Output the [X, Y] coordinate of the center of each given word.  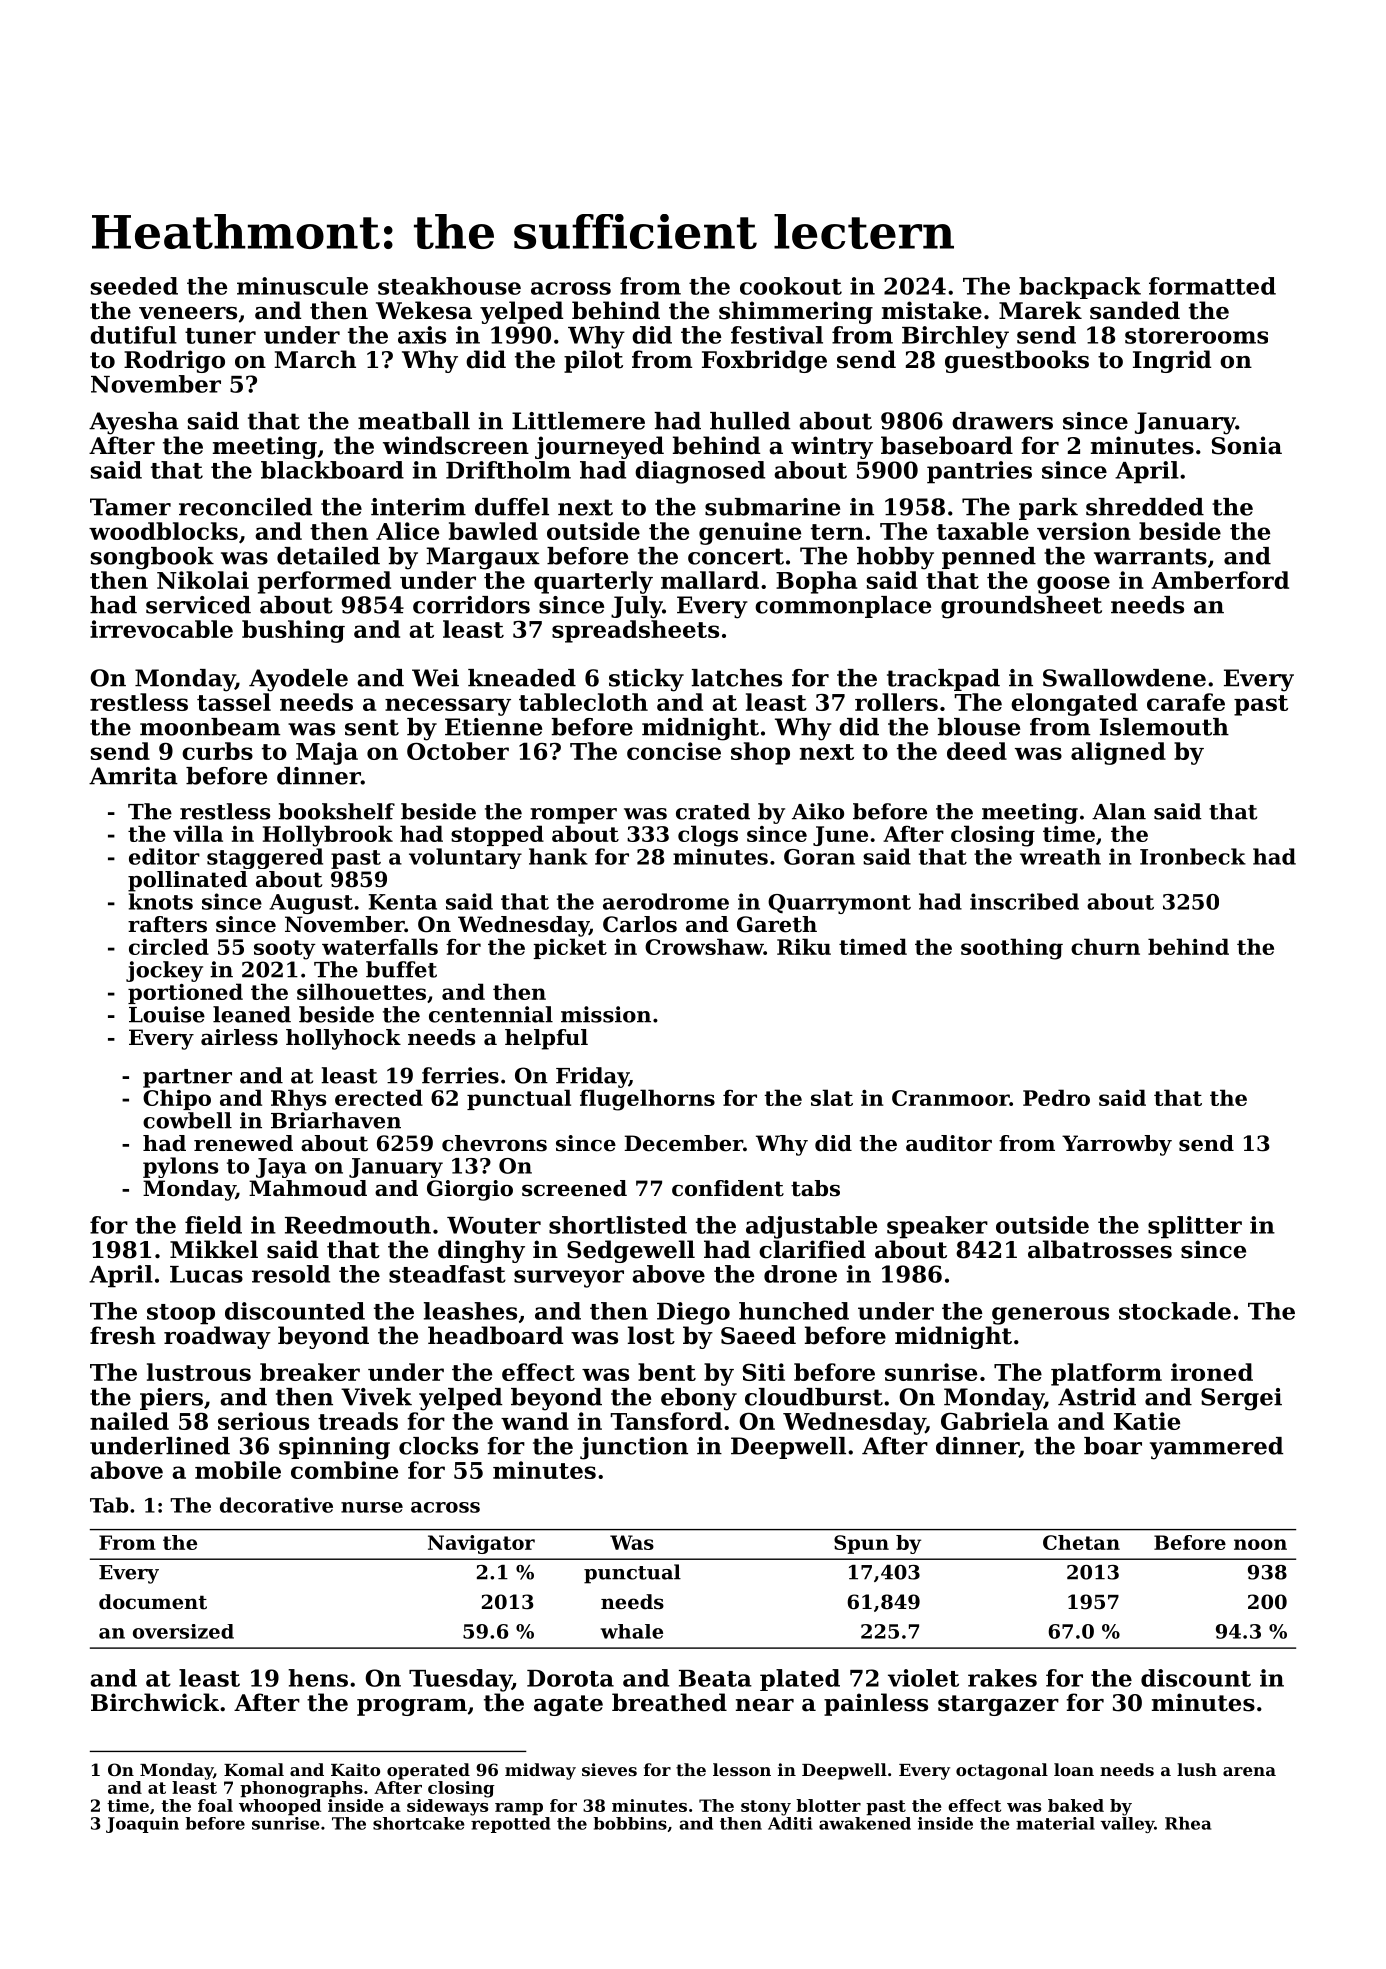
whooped [280, 1807]
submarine [772, 507]
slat [832, 1097]
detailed [328, 556]
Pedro [1056, 1097]
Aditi [790, 1823]
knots [161, 901]
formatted [1212, 286]
